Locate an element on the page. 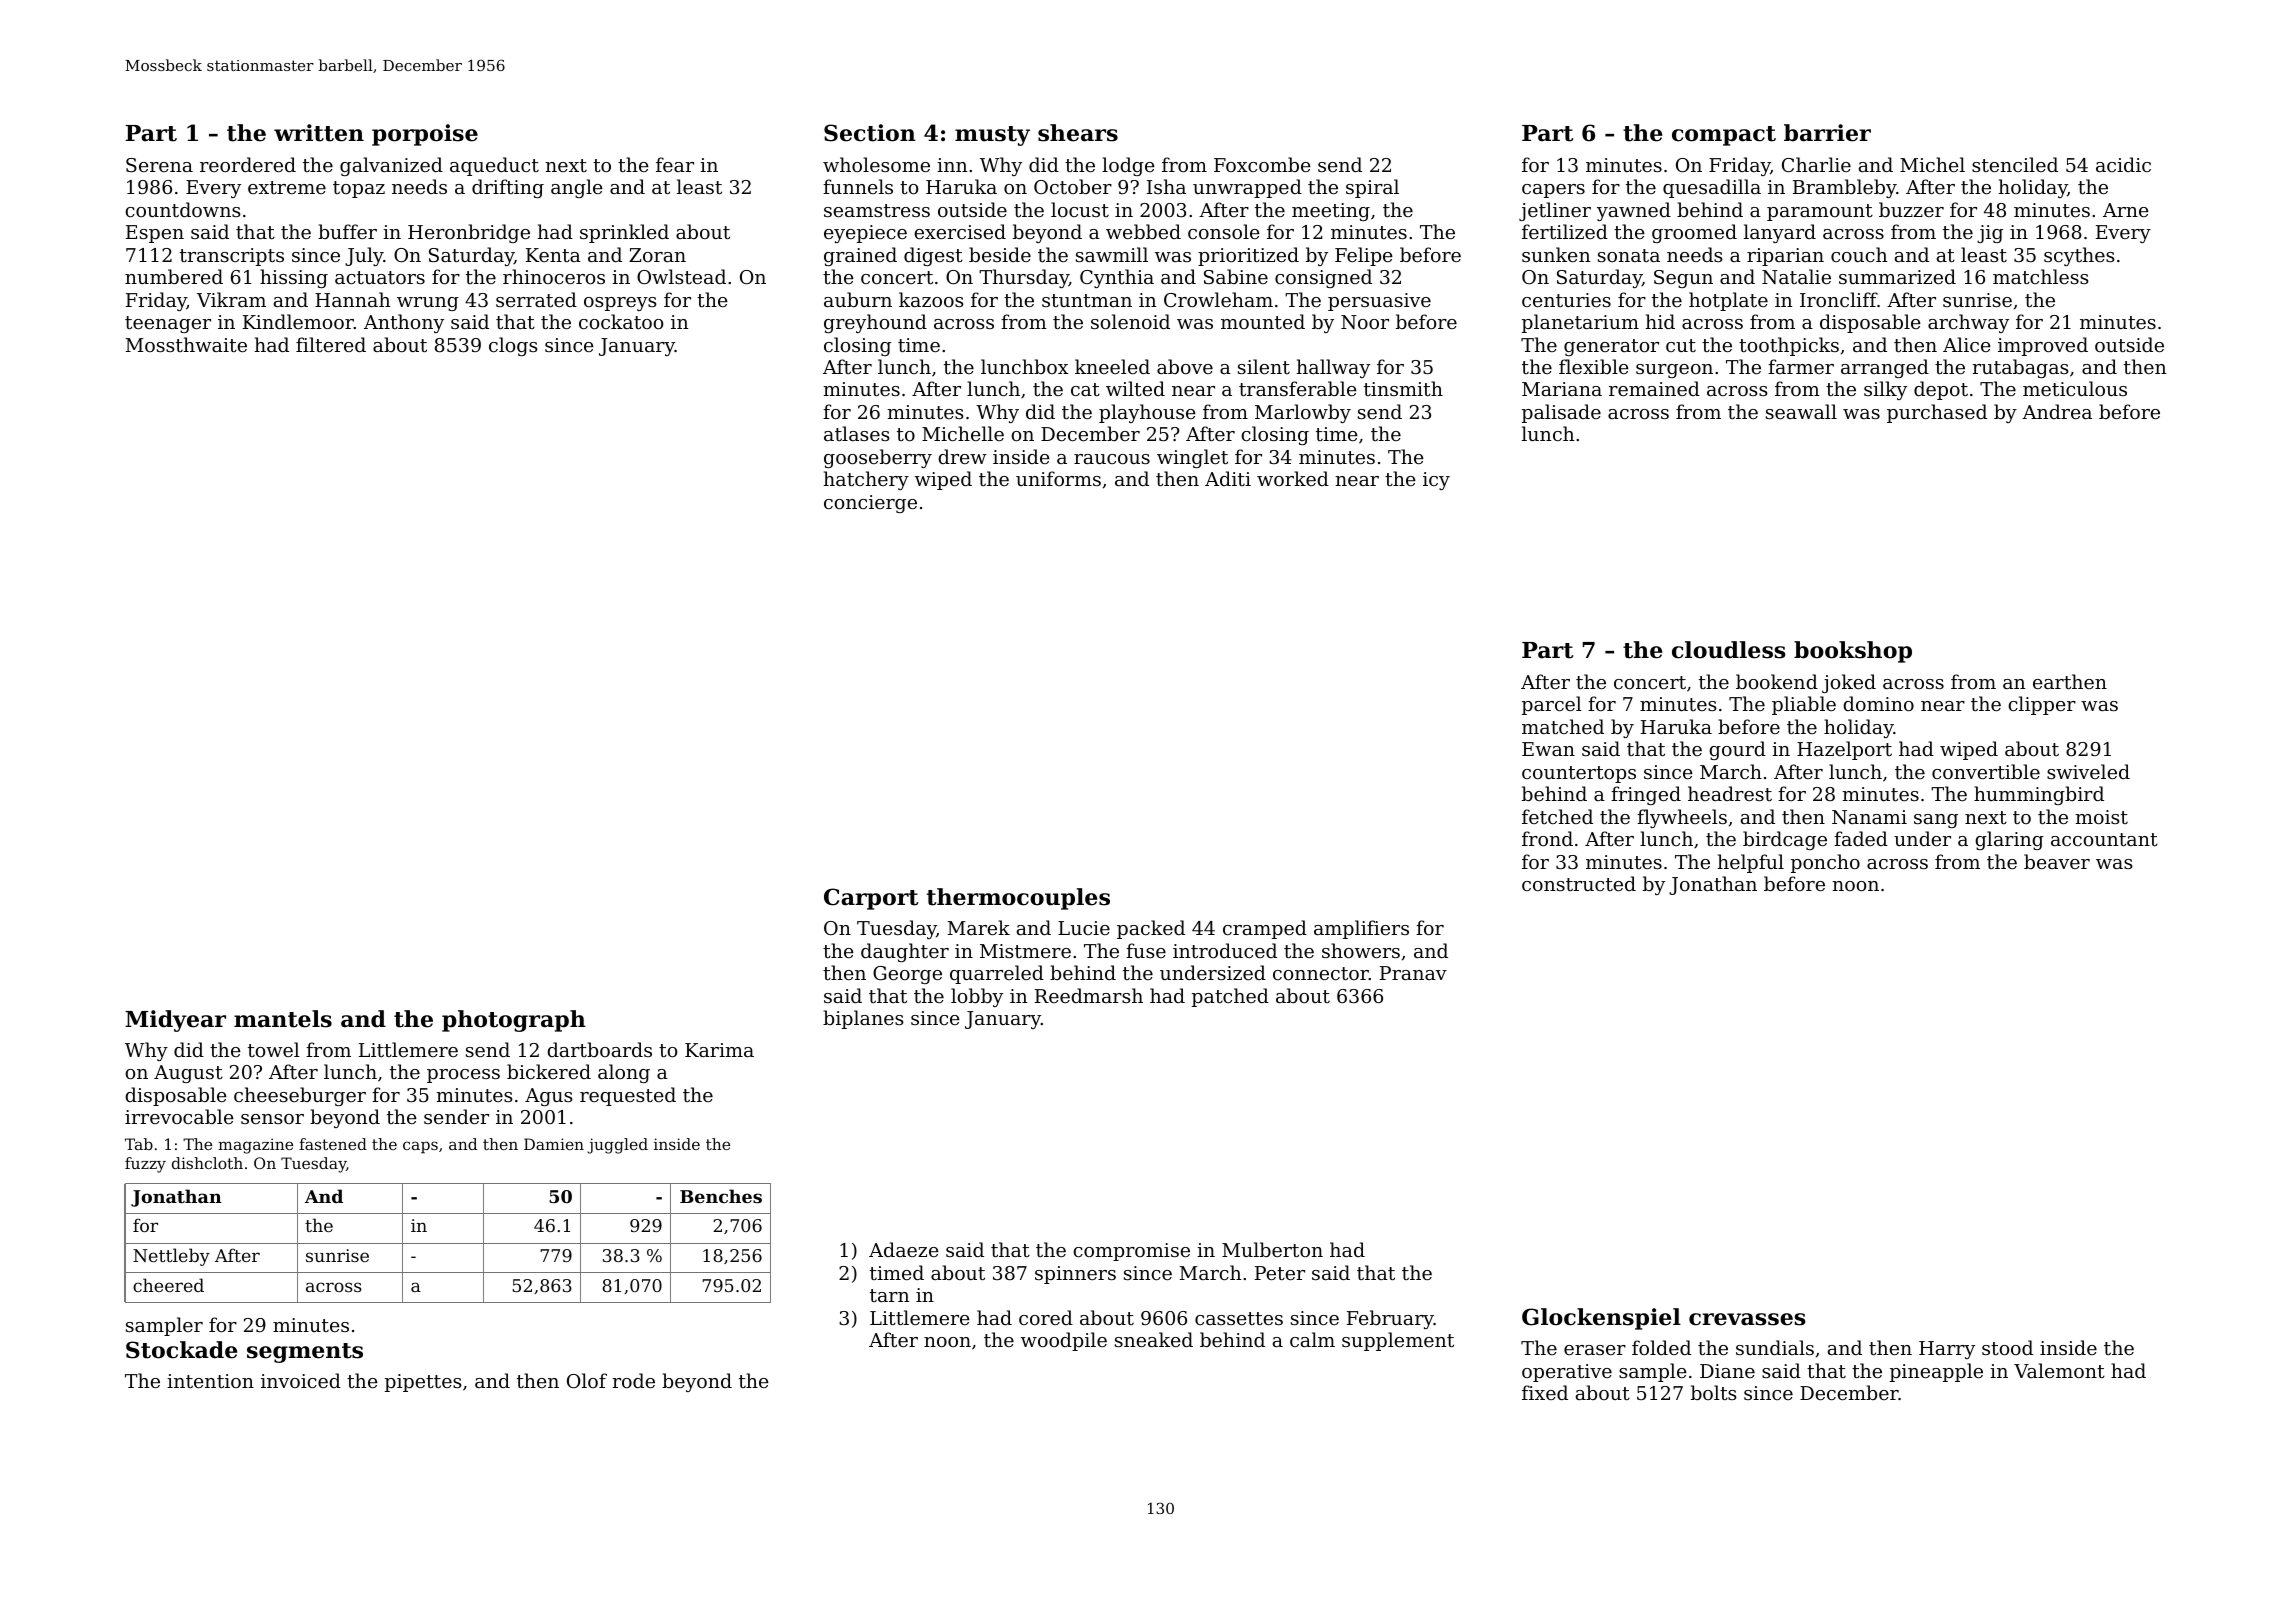  parcel is located at coordinates (1552, 705).
